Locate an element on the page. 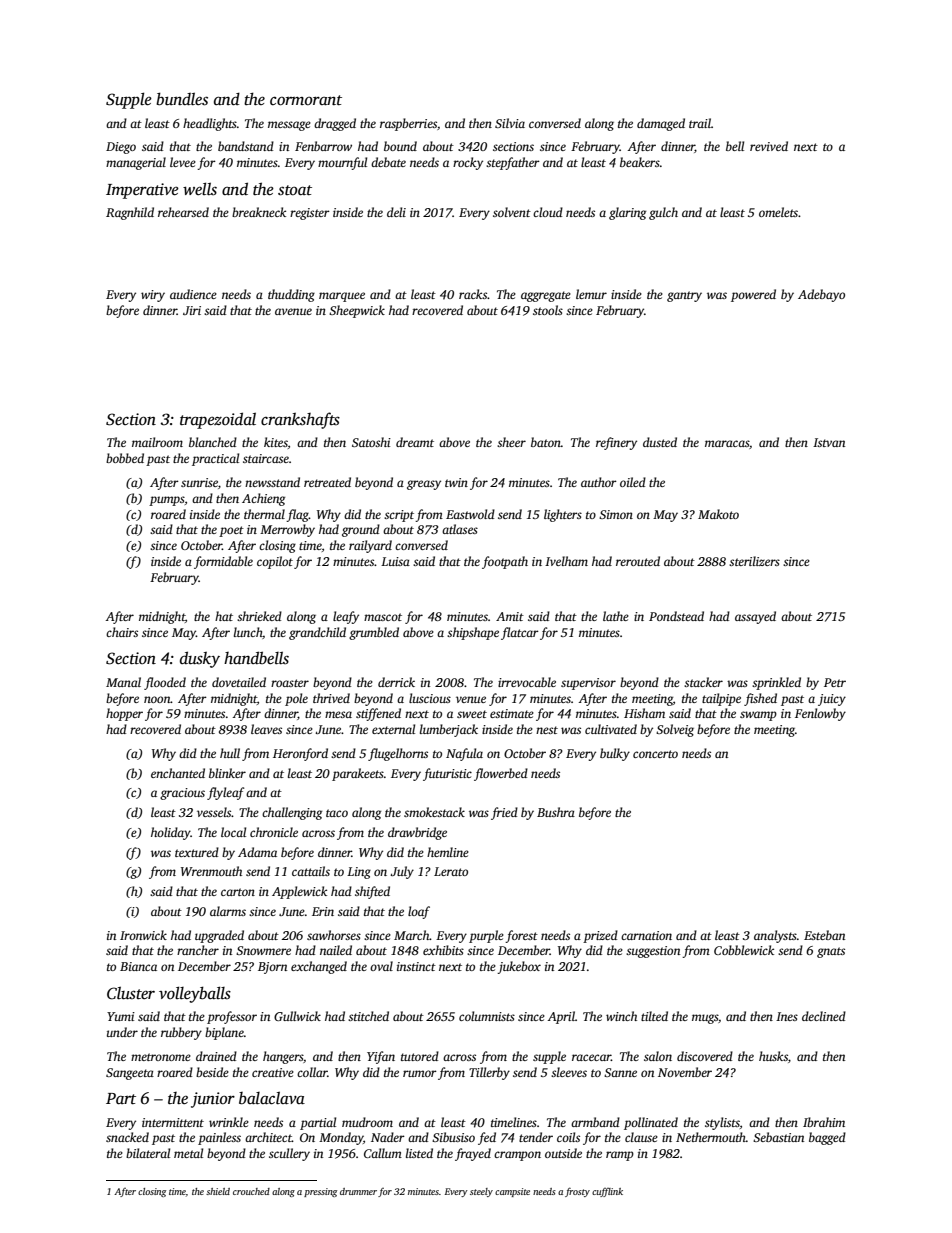 The height and width of the image is (1233, 952). drawbridge is located at coordinates (417, 833).
